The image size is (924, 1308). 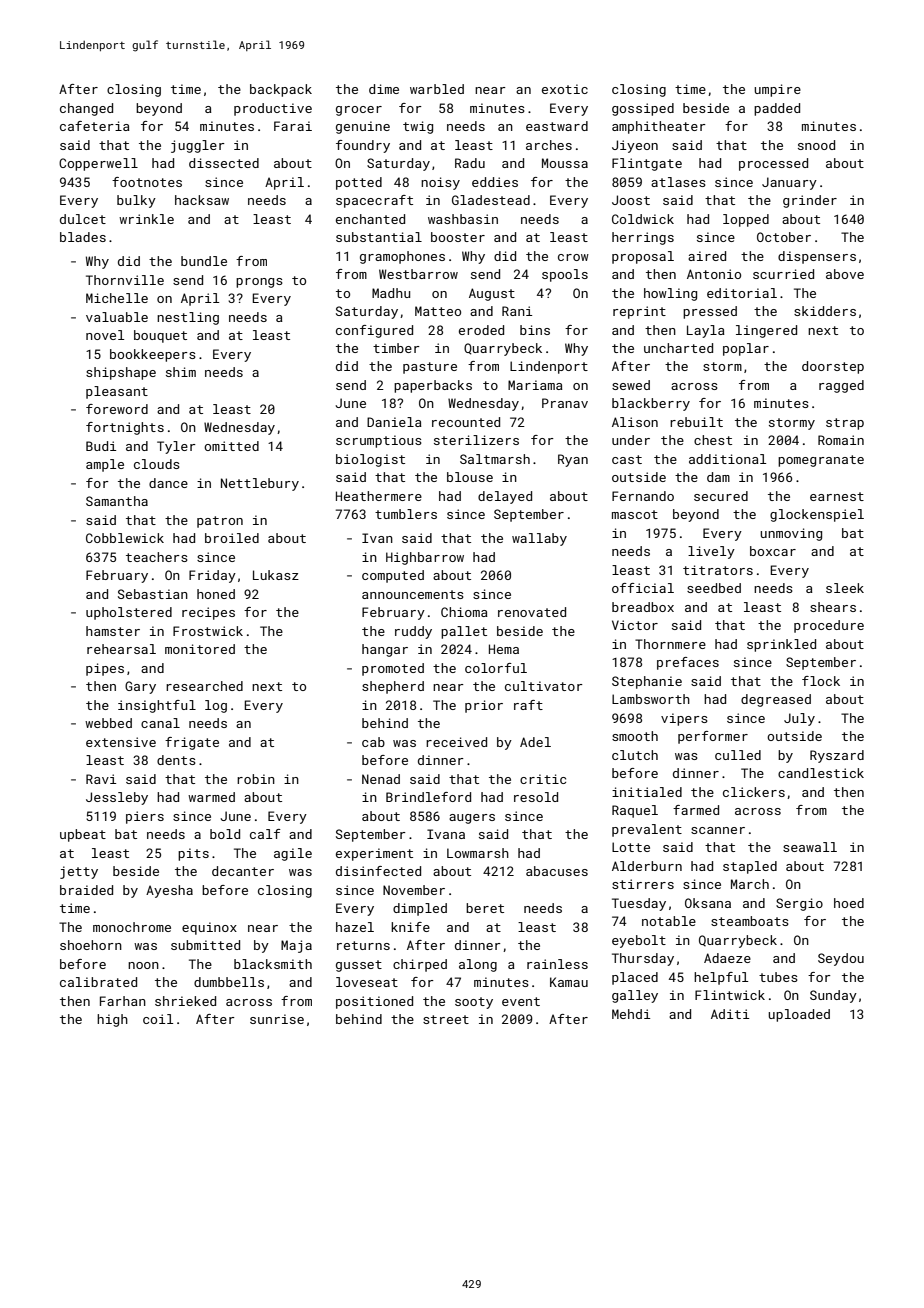 I want to click on novel, so click(x=105, y=335).
